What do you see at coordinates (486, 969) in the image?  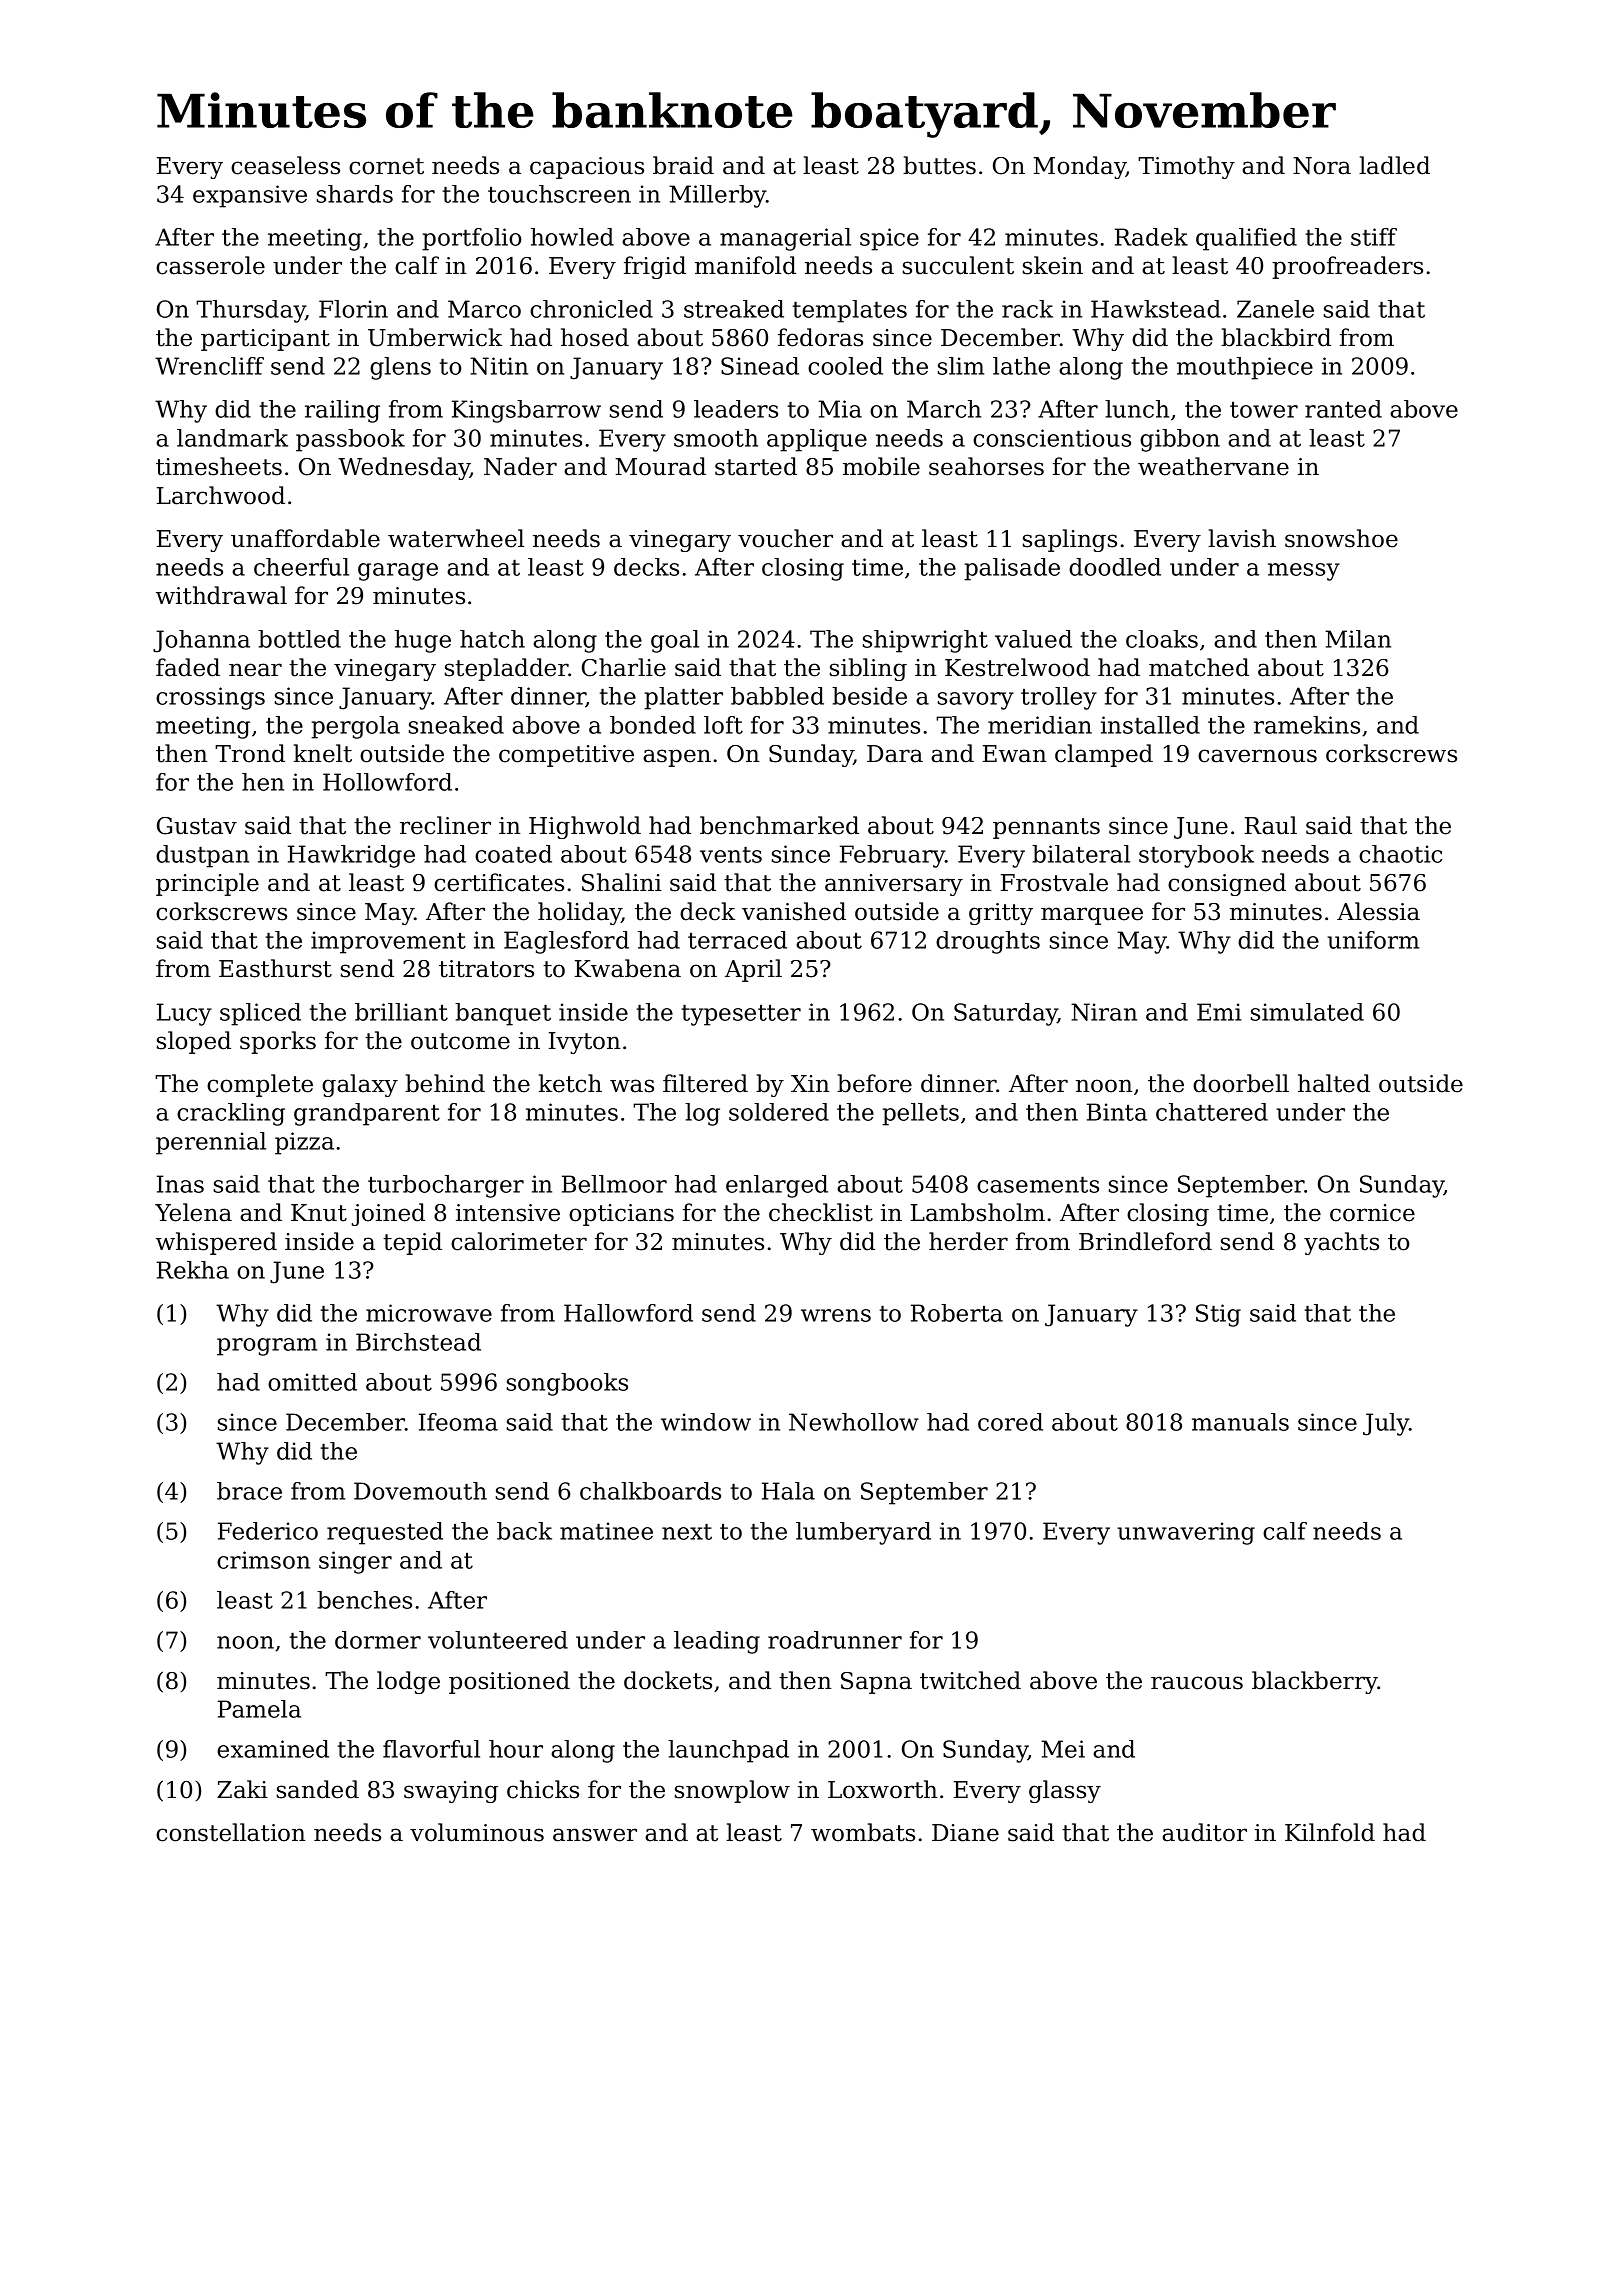 I see `titrators` at bounding box center [486, 969].
